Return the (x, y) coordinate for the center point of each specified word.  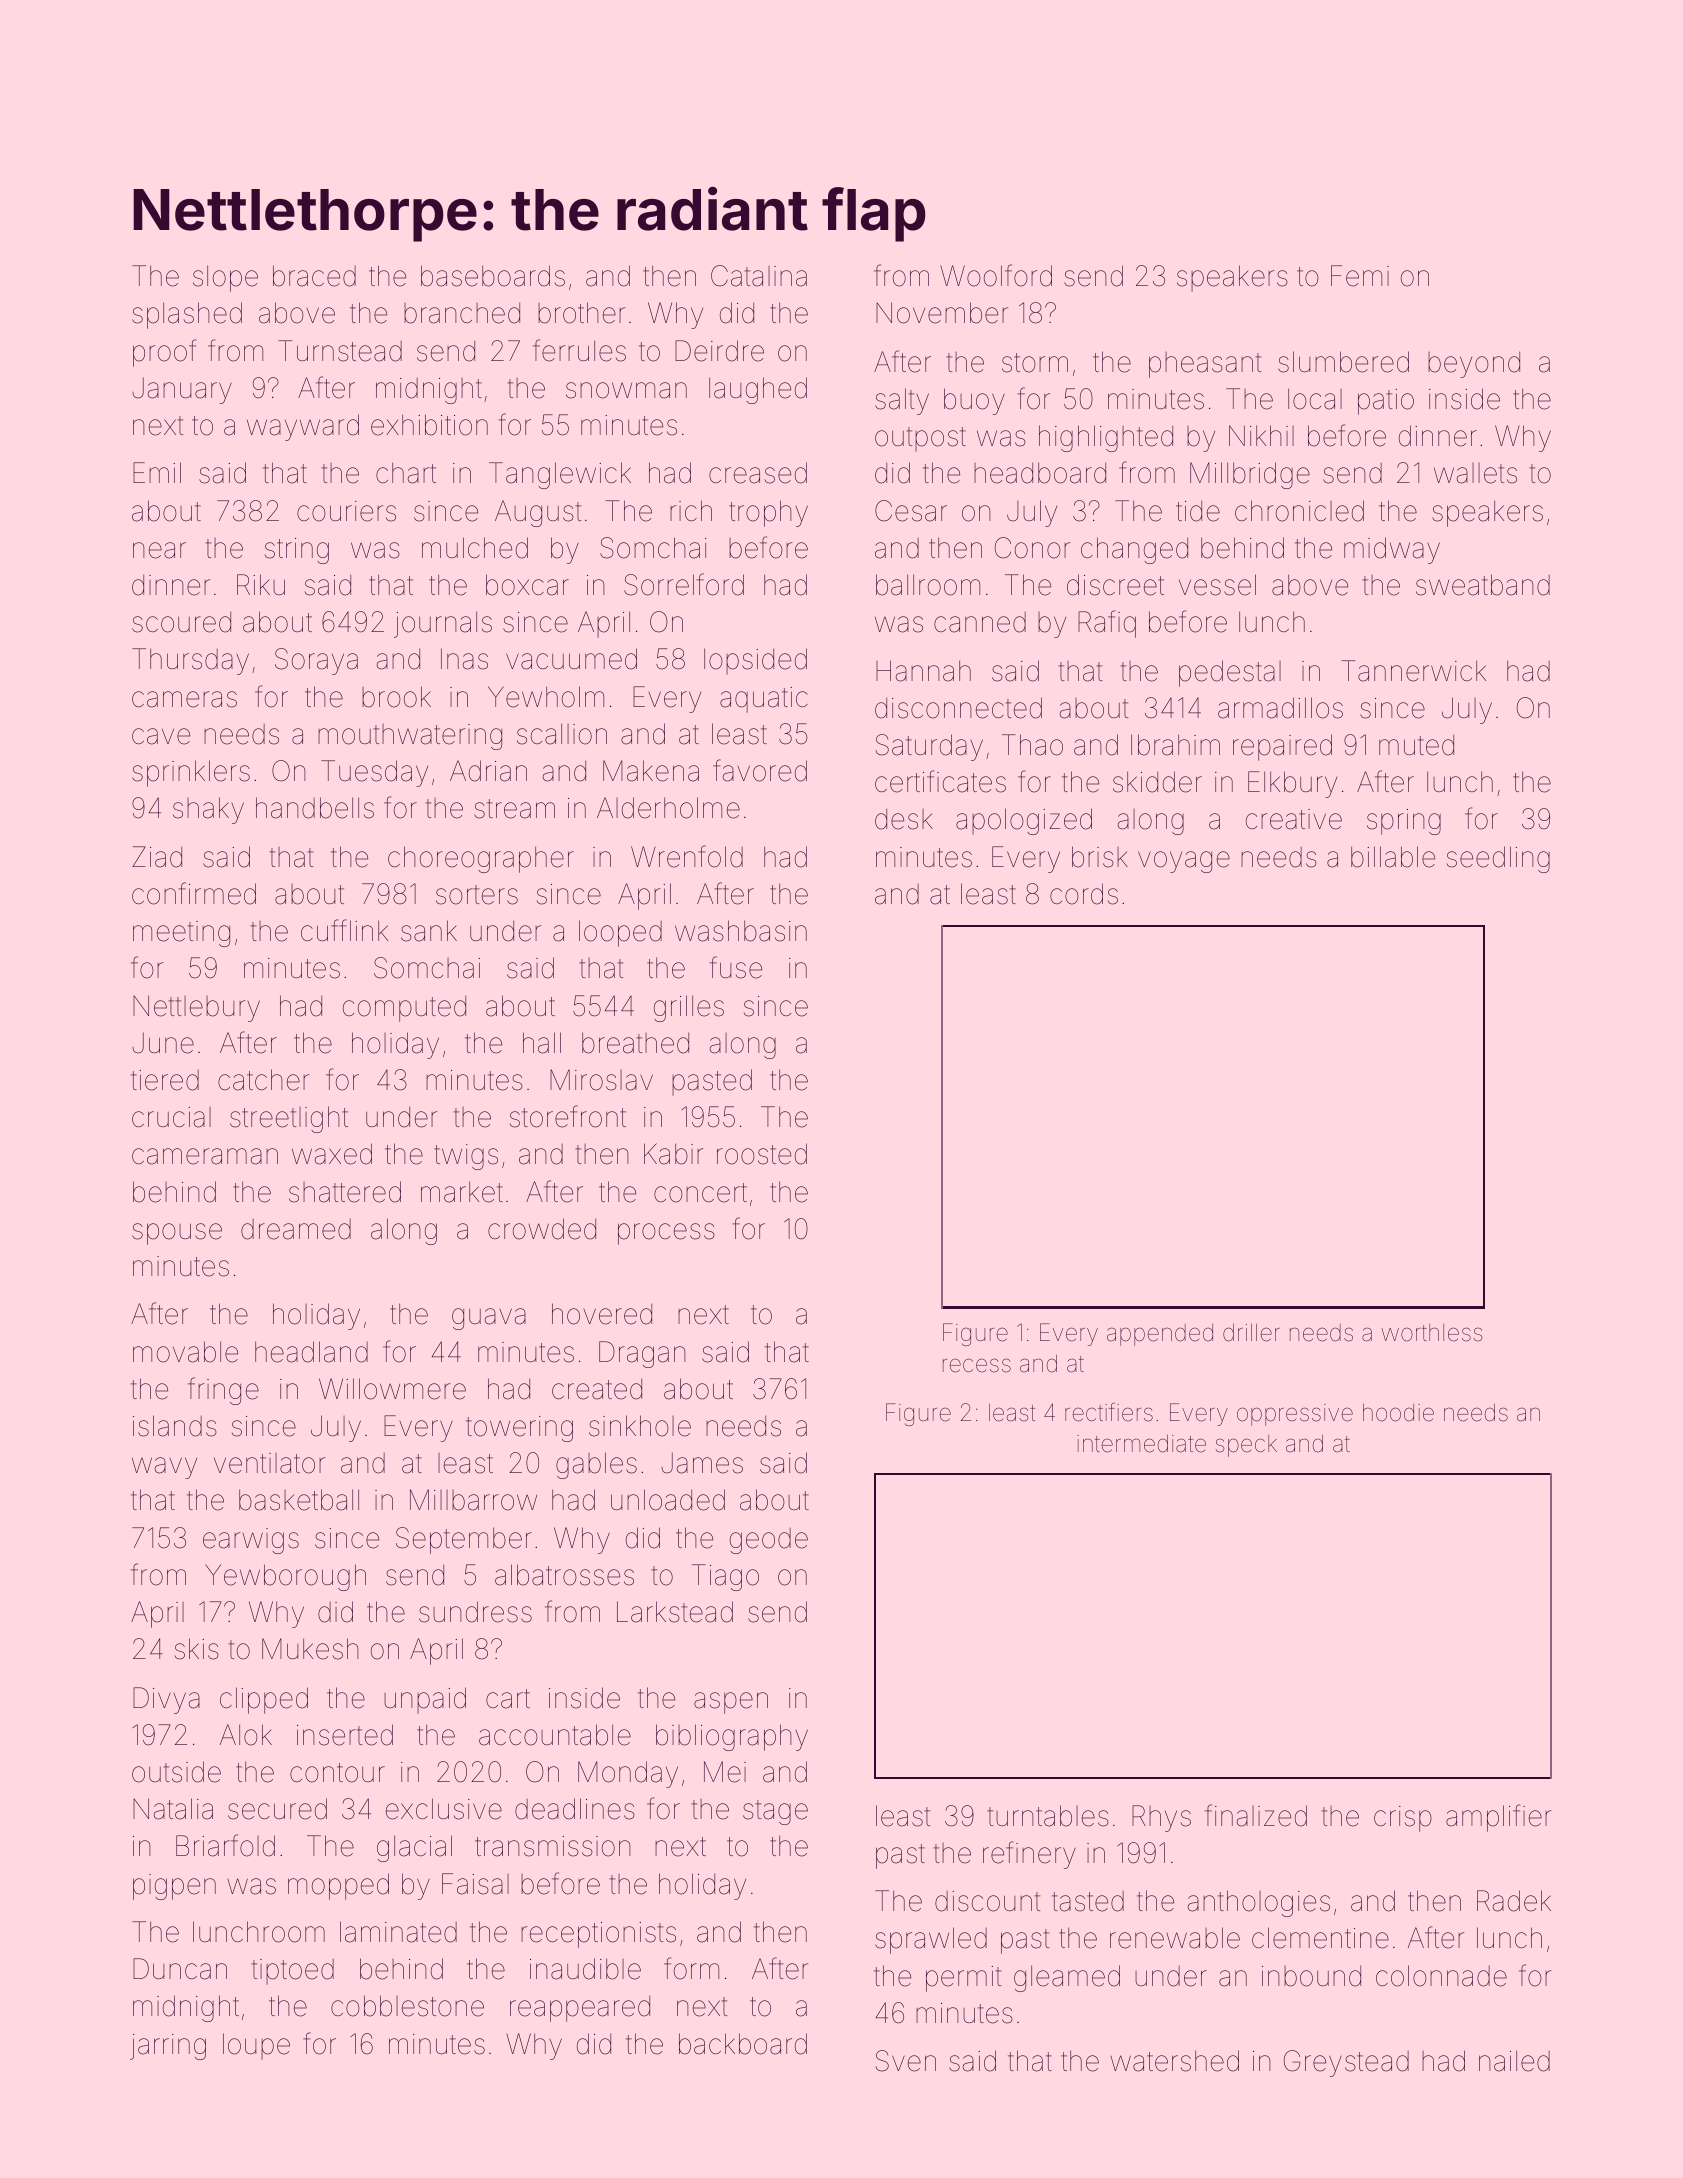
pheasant (1205, 365)
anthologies (1259, 1903)
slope (225, 278)
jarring (168, 2047)
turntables (1048, 1816)
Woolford (996, 275)
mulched (475, 548)
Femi (1360, 276)
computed (404, 1009)
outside (176, 1772)
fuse (736, 967)
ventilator (269, 1463)
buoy (974, 401)
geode (769, 1541)
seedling (1498, 859)
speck (1246, 1446)
